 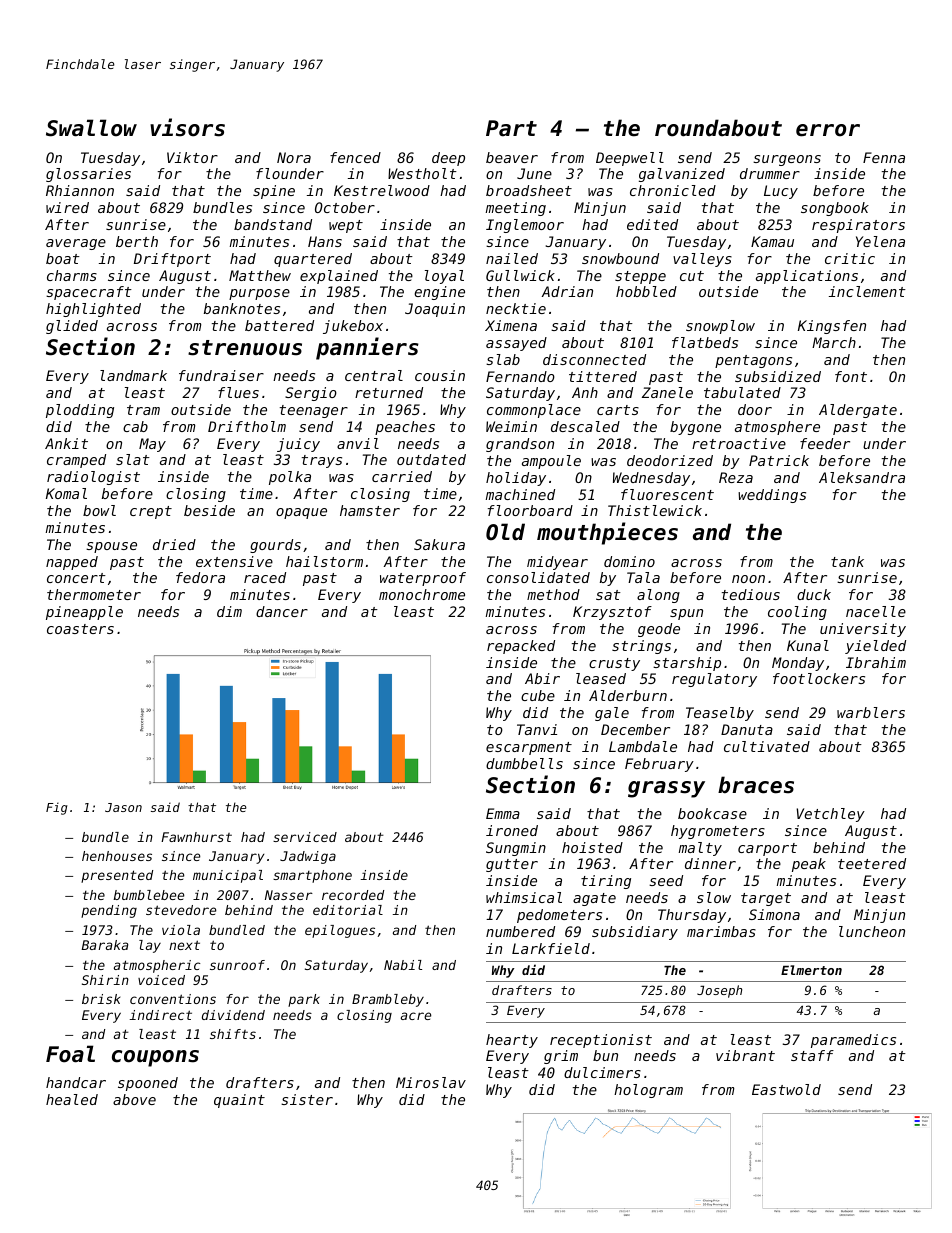 I want to click on Part, so click(x=511, y=128).
